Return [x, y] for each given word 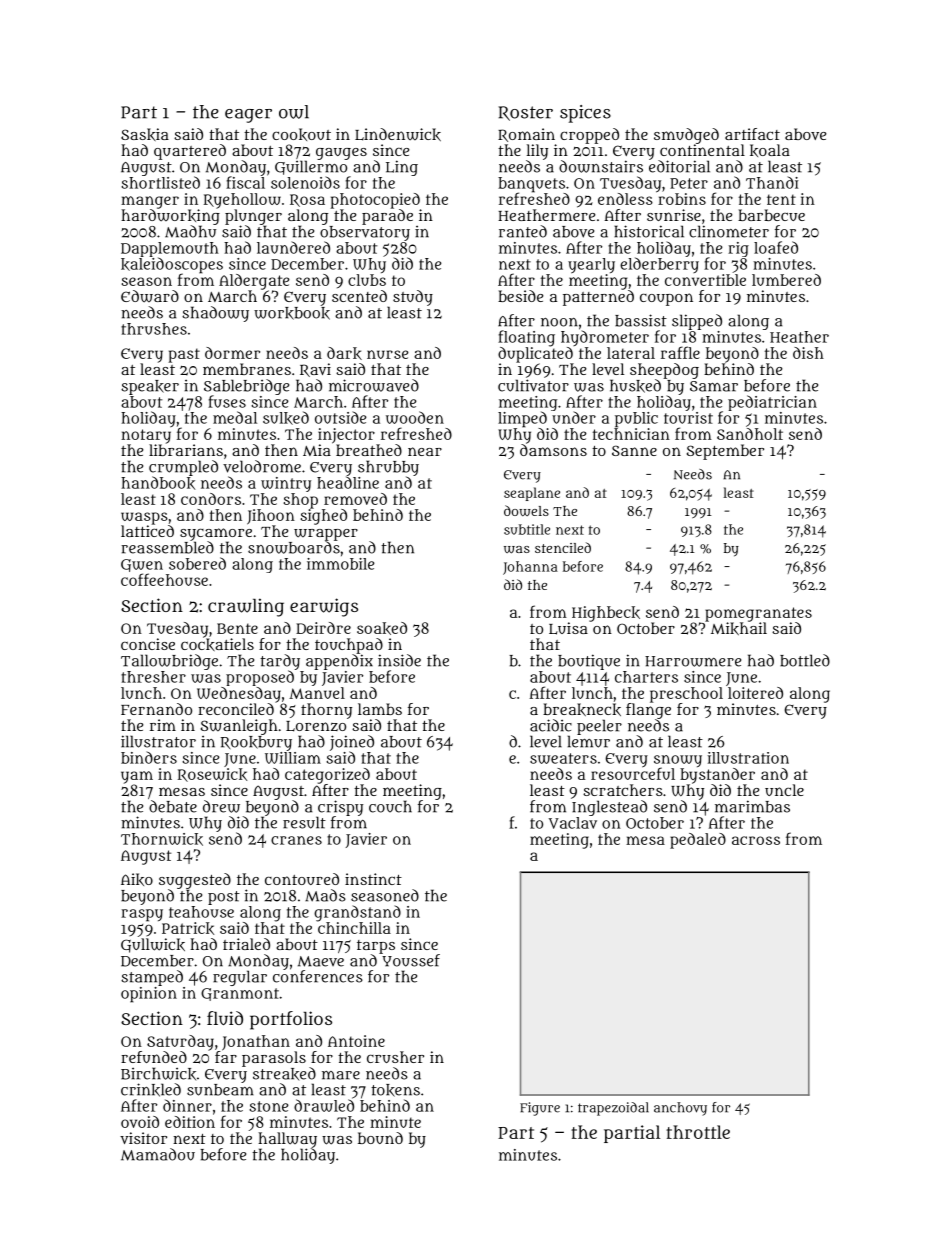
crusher [395, 1057]
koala [770, 150]
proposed [260, 678]
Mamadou [158, 1154]
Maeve [321, 961]
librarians [186, 450]
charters [646, 677]
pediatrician [772, 403]
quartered [190, 152]
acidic [551, 725]
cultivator [533, 385]
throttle [698, 1132]
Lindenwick [398, 134]
